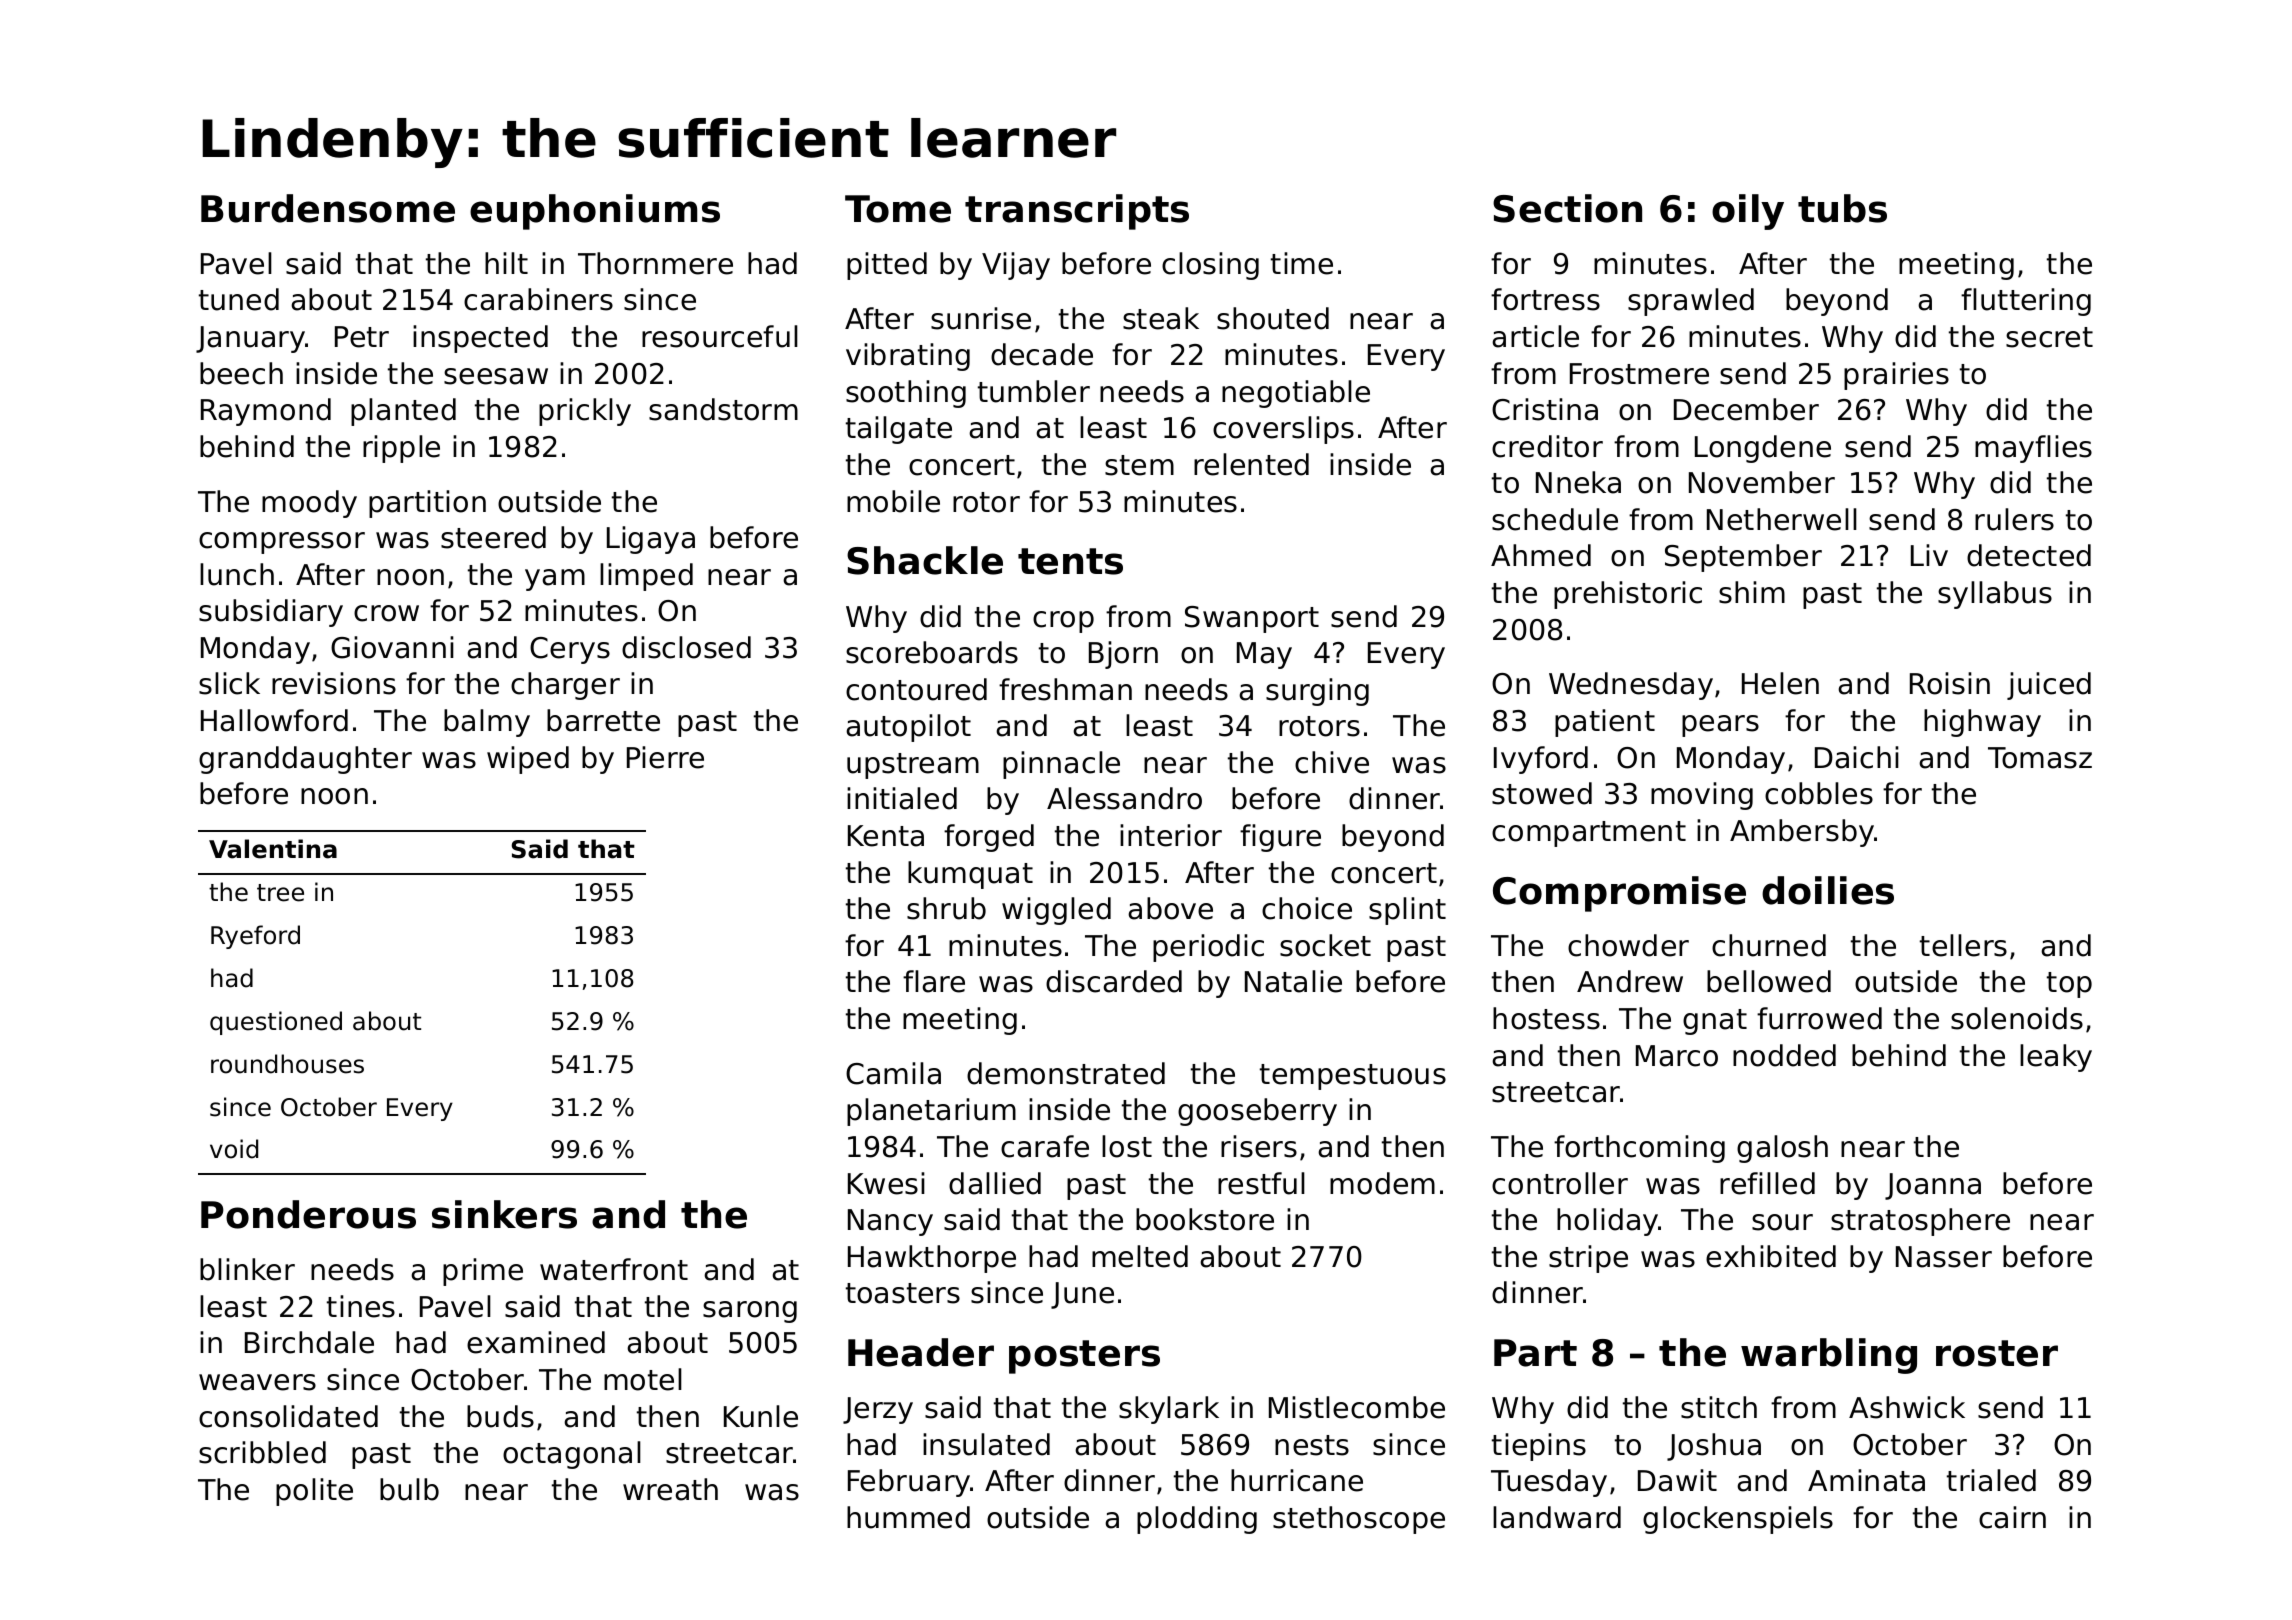  Describe the element at coordinates (1677, 1480) in the screenshot. I see `Dawit` at that location.
